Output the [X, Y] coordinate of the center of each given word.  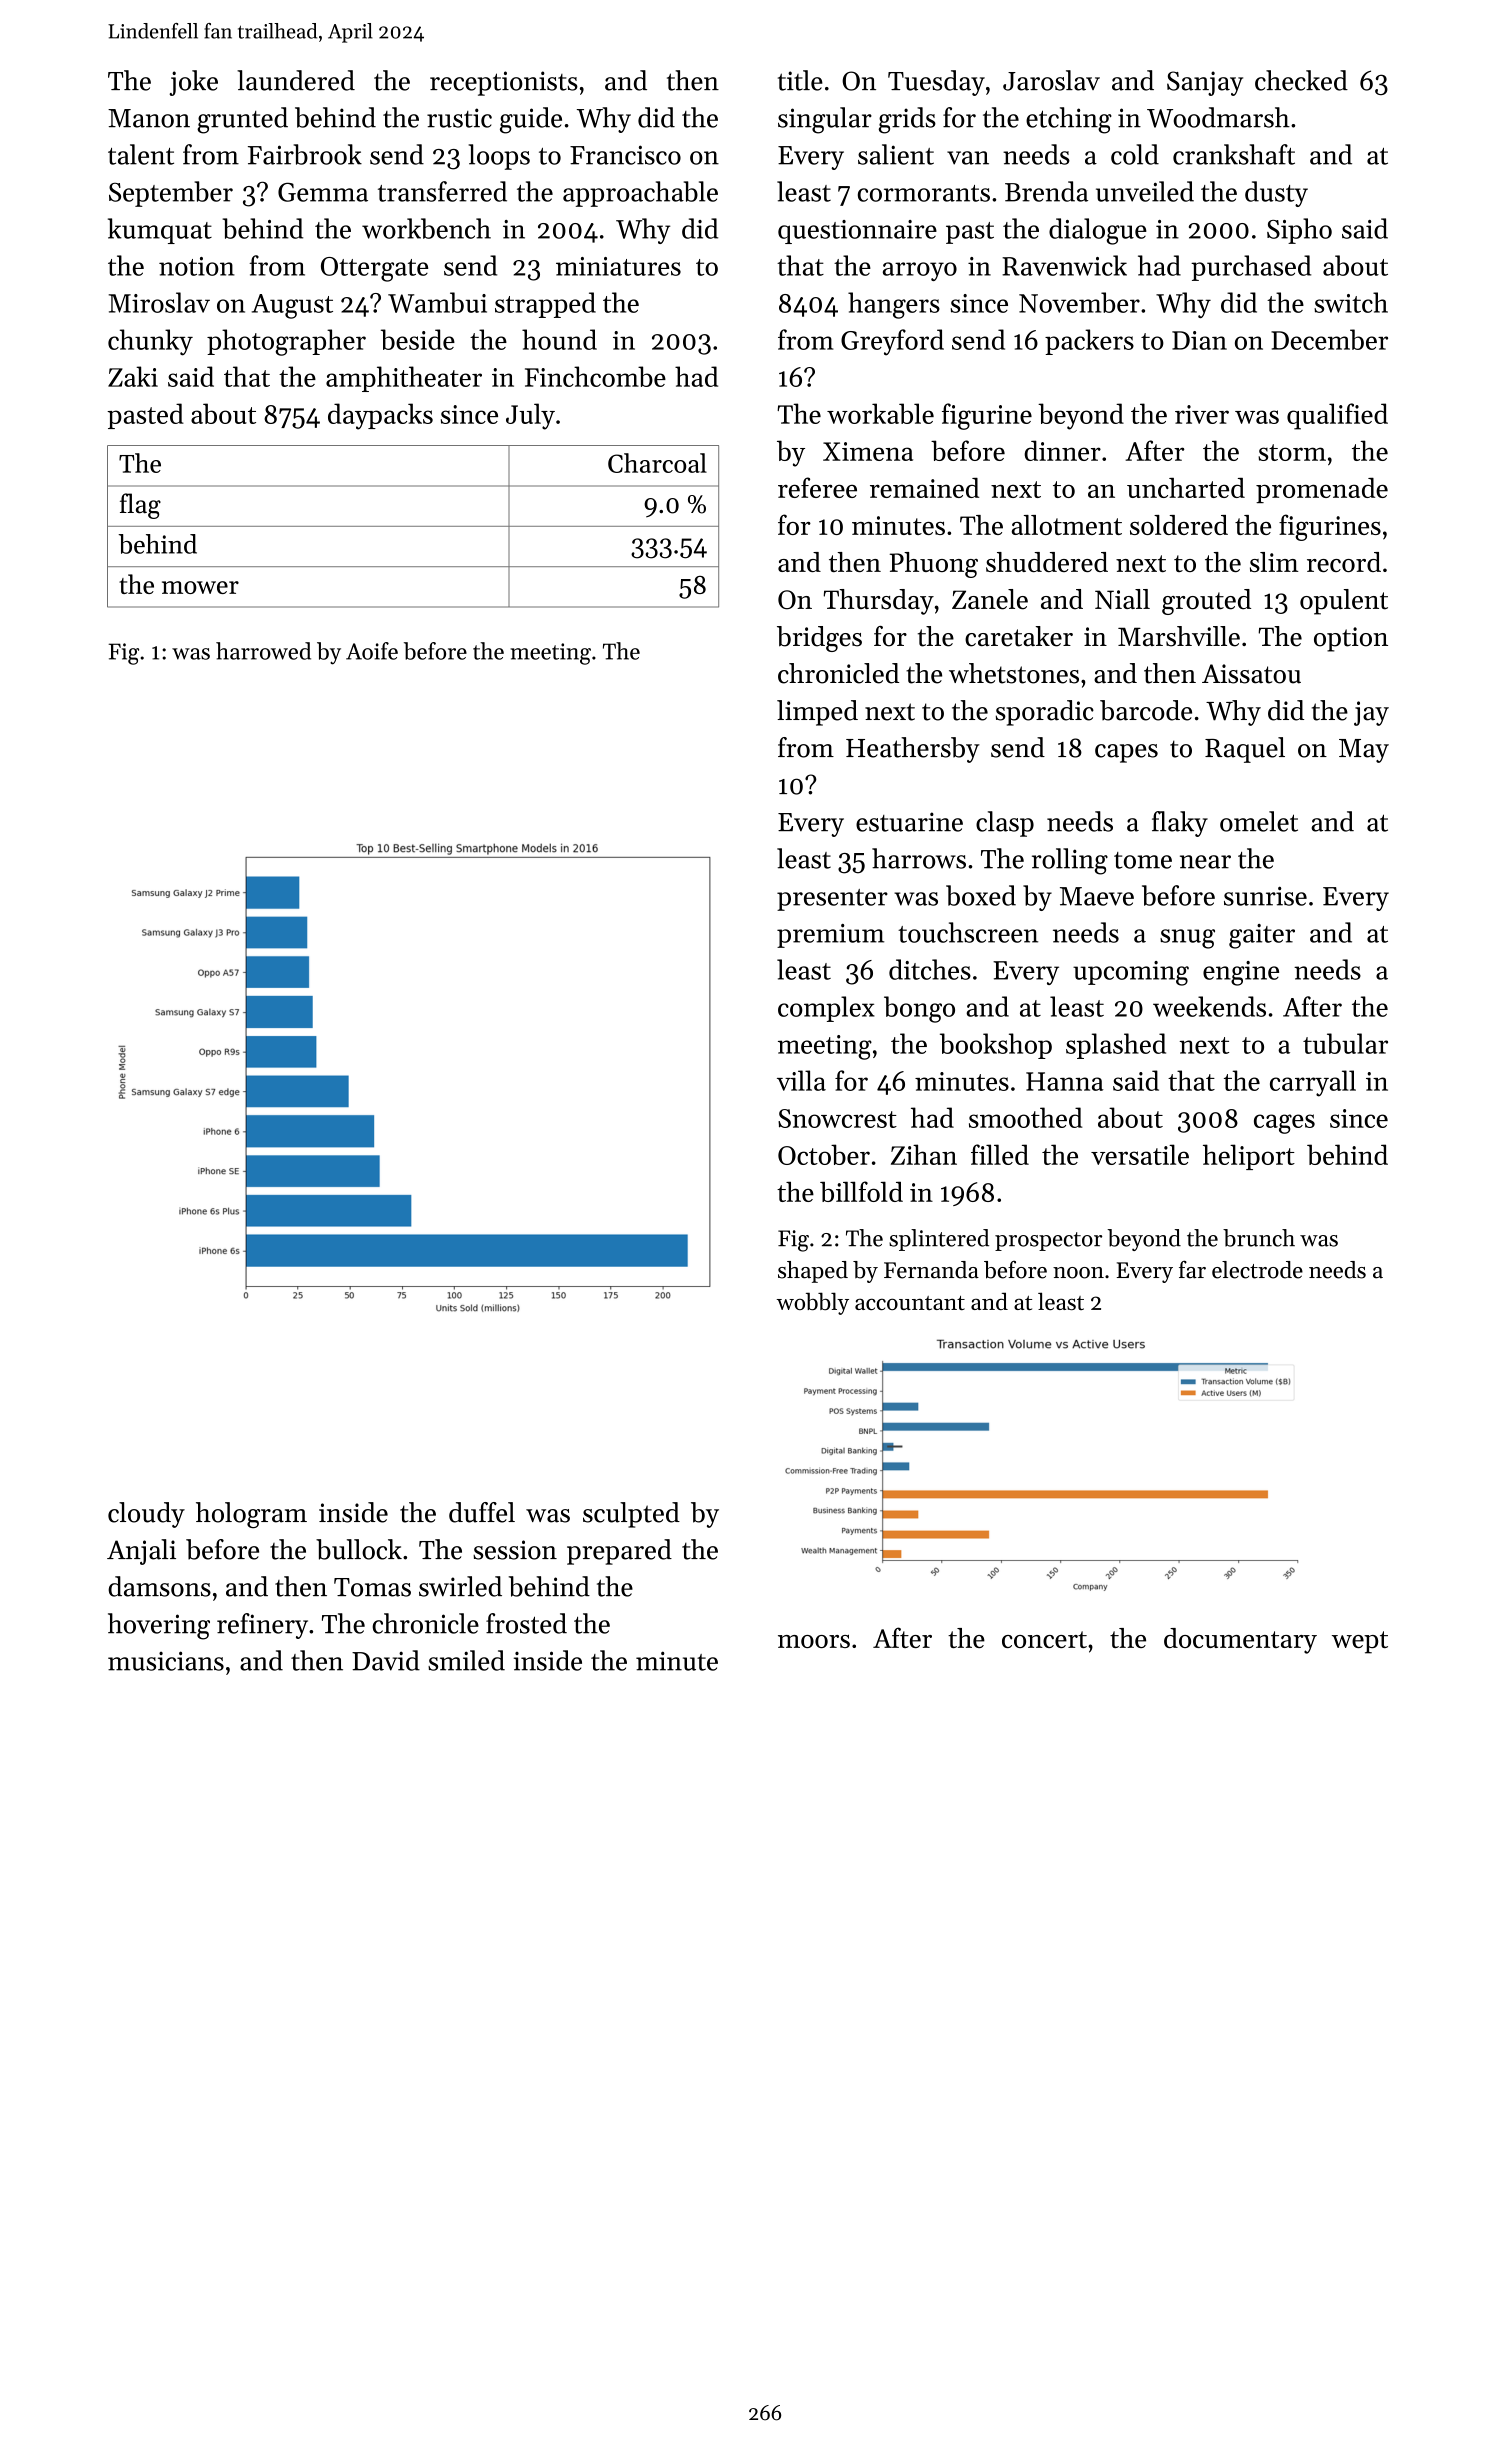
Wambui [437, 302]
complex [826, 1009]
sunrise [1265, 896]
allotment [1067, 525]
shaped [813, 1272]
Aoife [372, 651]
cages [1284, 1124]
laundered [296, 80]
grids [907, 120]
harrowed [263, 651]
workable [880, 413]
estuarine [909, 822]
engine [1241, 973]
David [386, 1660]
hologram [251, 1515]
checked [1301, 80]
